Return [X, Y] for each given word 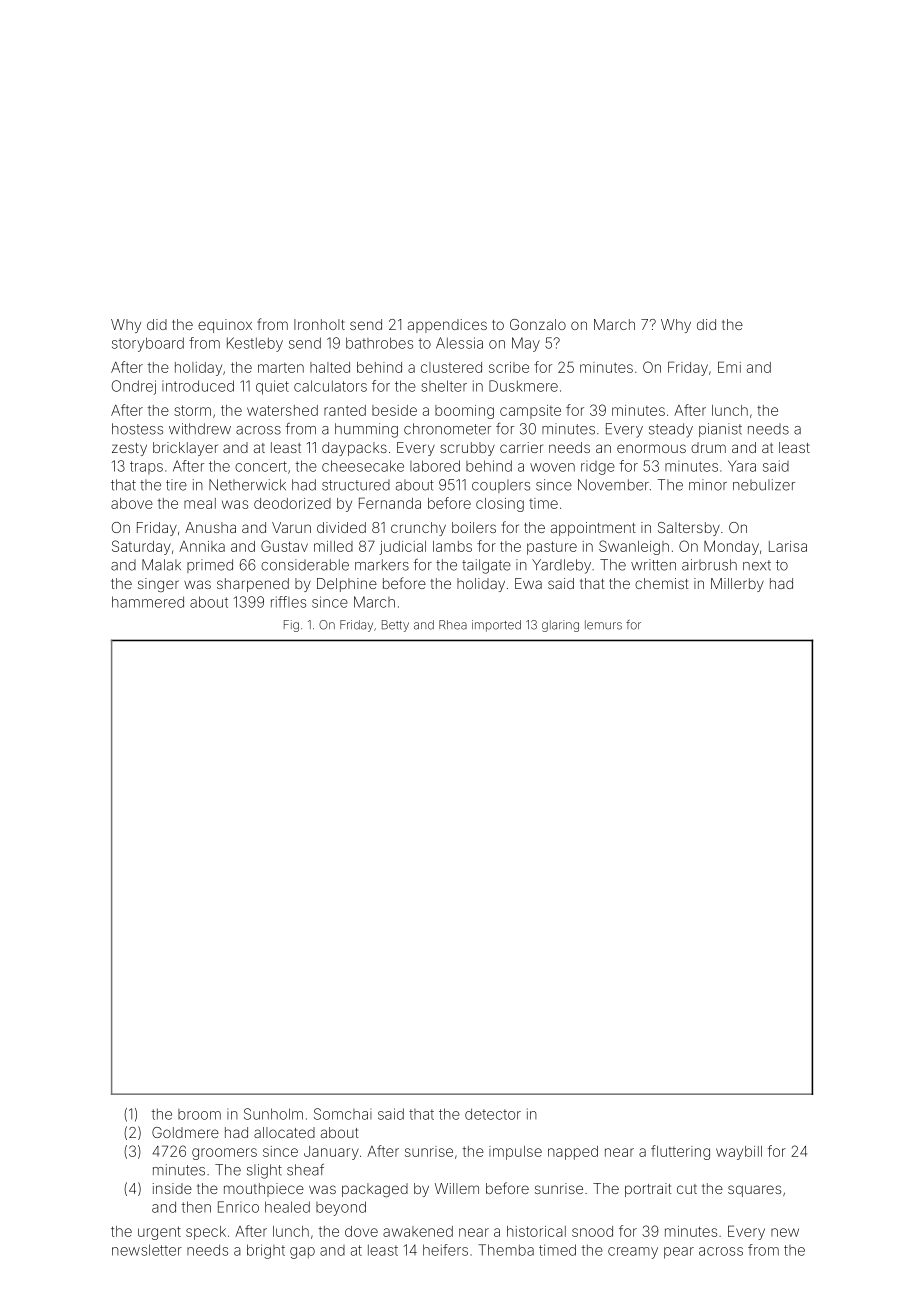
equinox [225, 326]
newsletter [147, 1250]
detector [493, 1114]
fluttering [680, 1152]
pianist [720, 430]
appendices [447, 326]
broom [199, 1114]
